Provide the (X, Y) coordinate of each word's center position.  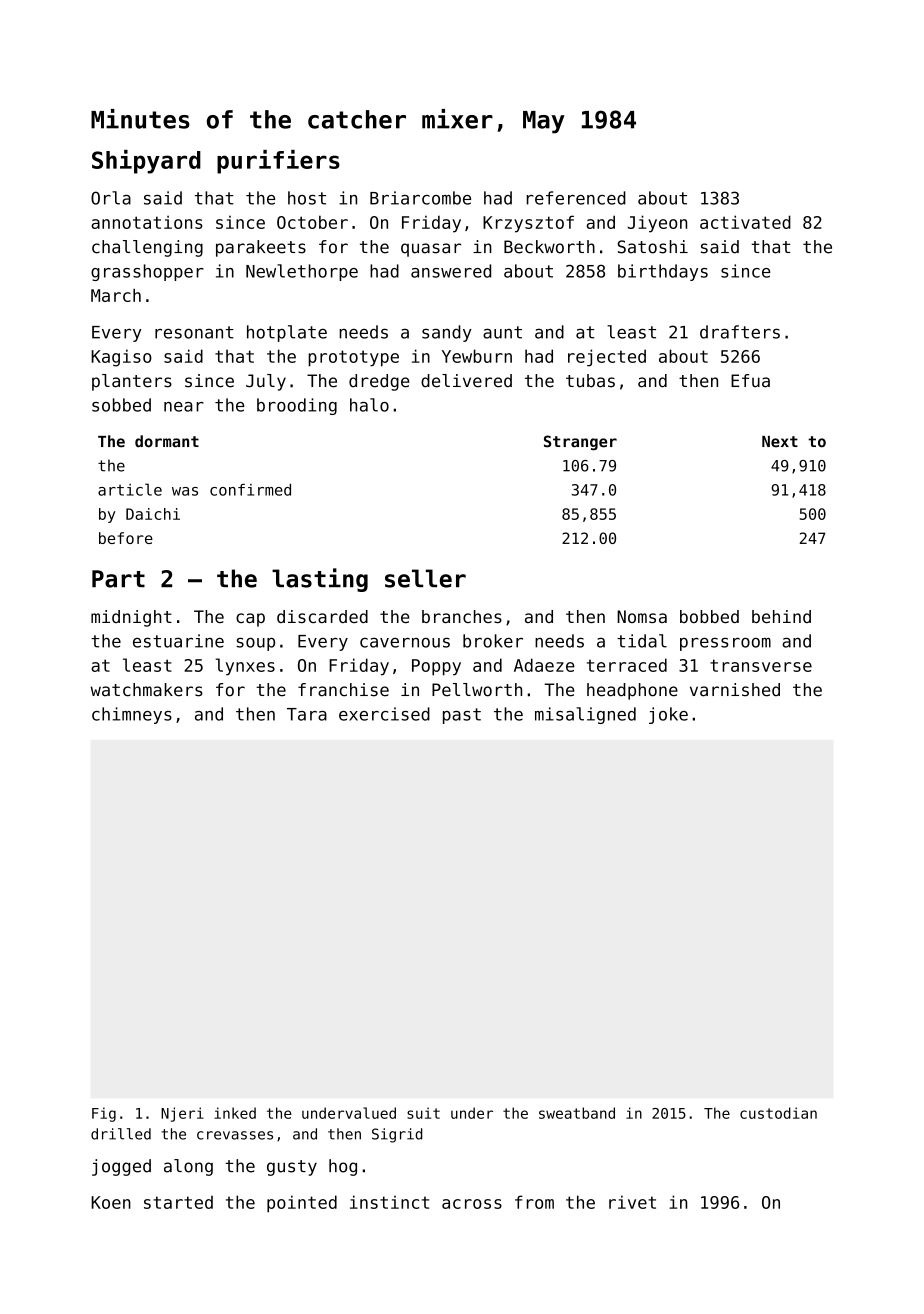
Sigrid (397, 1135)
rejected (607, 358)
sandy (447, 333)
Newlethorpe (302, 272)
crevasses (235, 1135)
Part (118, 579)
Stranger (580, 443)
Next (780, 442)
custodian (778, 1113)
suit (423, 1113)
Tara (307, 714)
